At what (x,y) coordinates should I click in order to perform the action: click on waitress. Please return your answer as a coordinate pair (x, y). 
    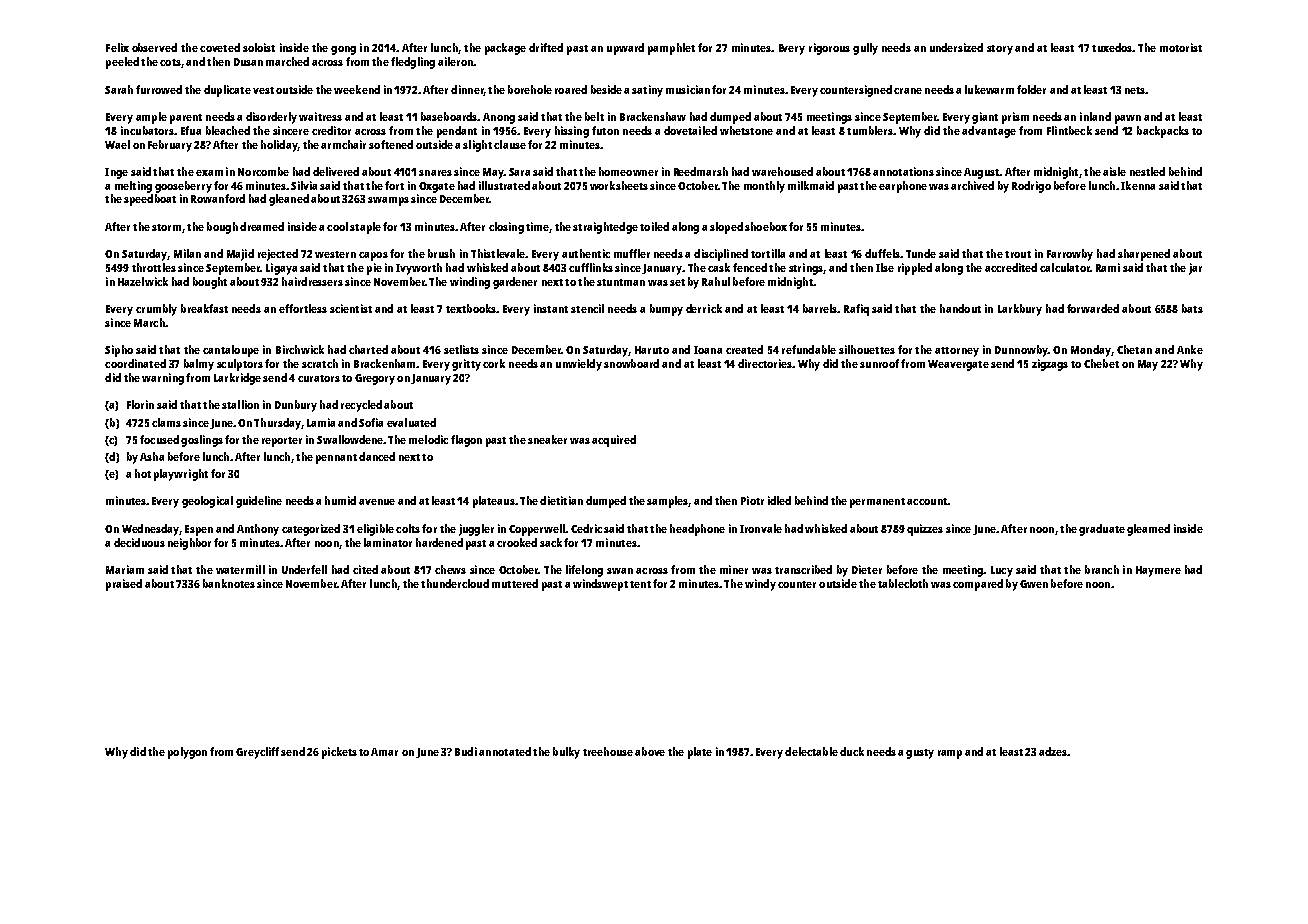
    Looking at the image, I should click on (320, 116).
